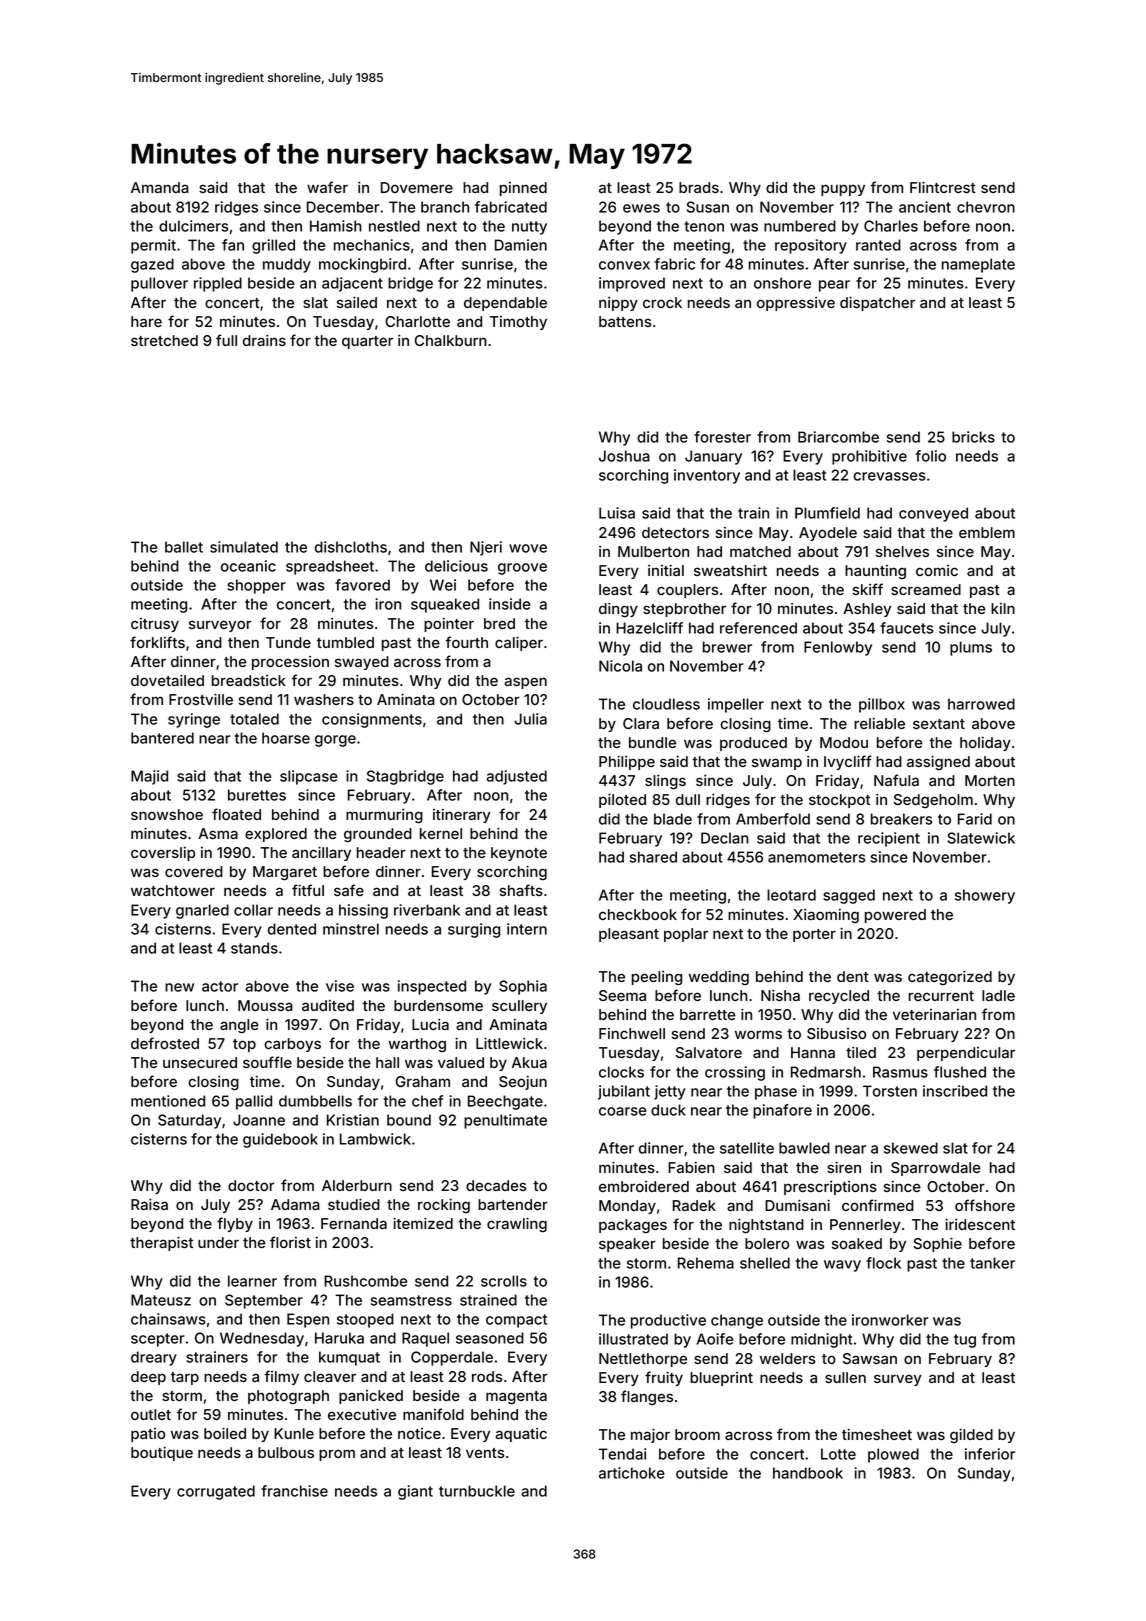 This image has height=1621, width=1146. I want to click on drains, so click(264, 340).
